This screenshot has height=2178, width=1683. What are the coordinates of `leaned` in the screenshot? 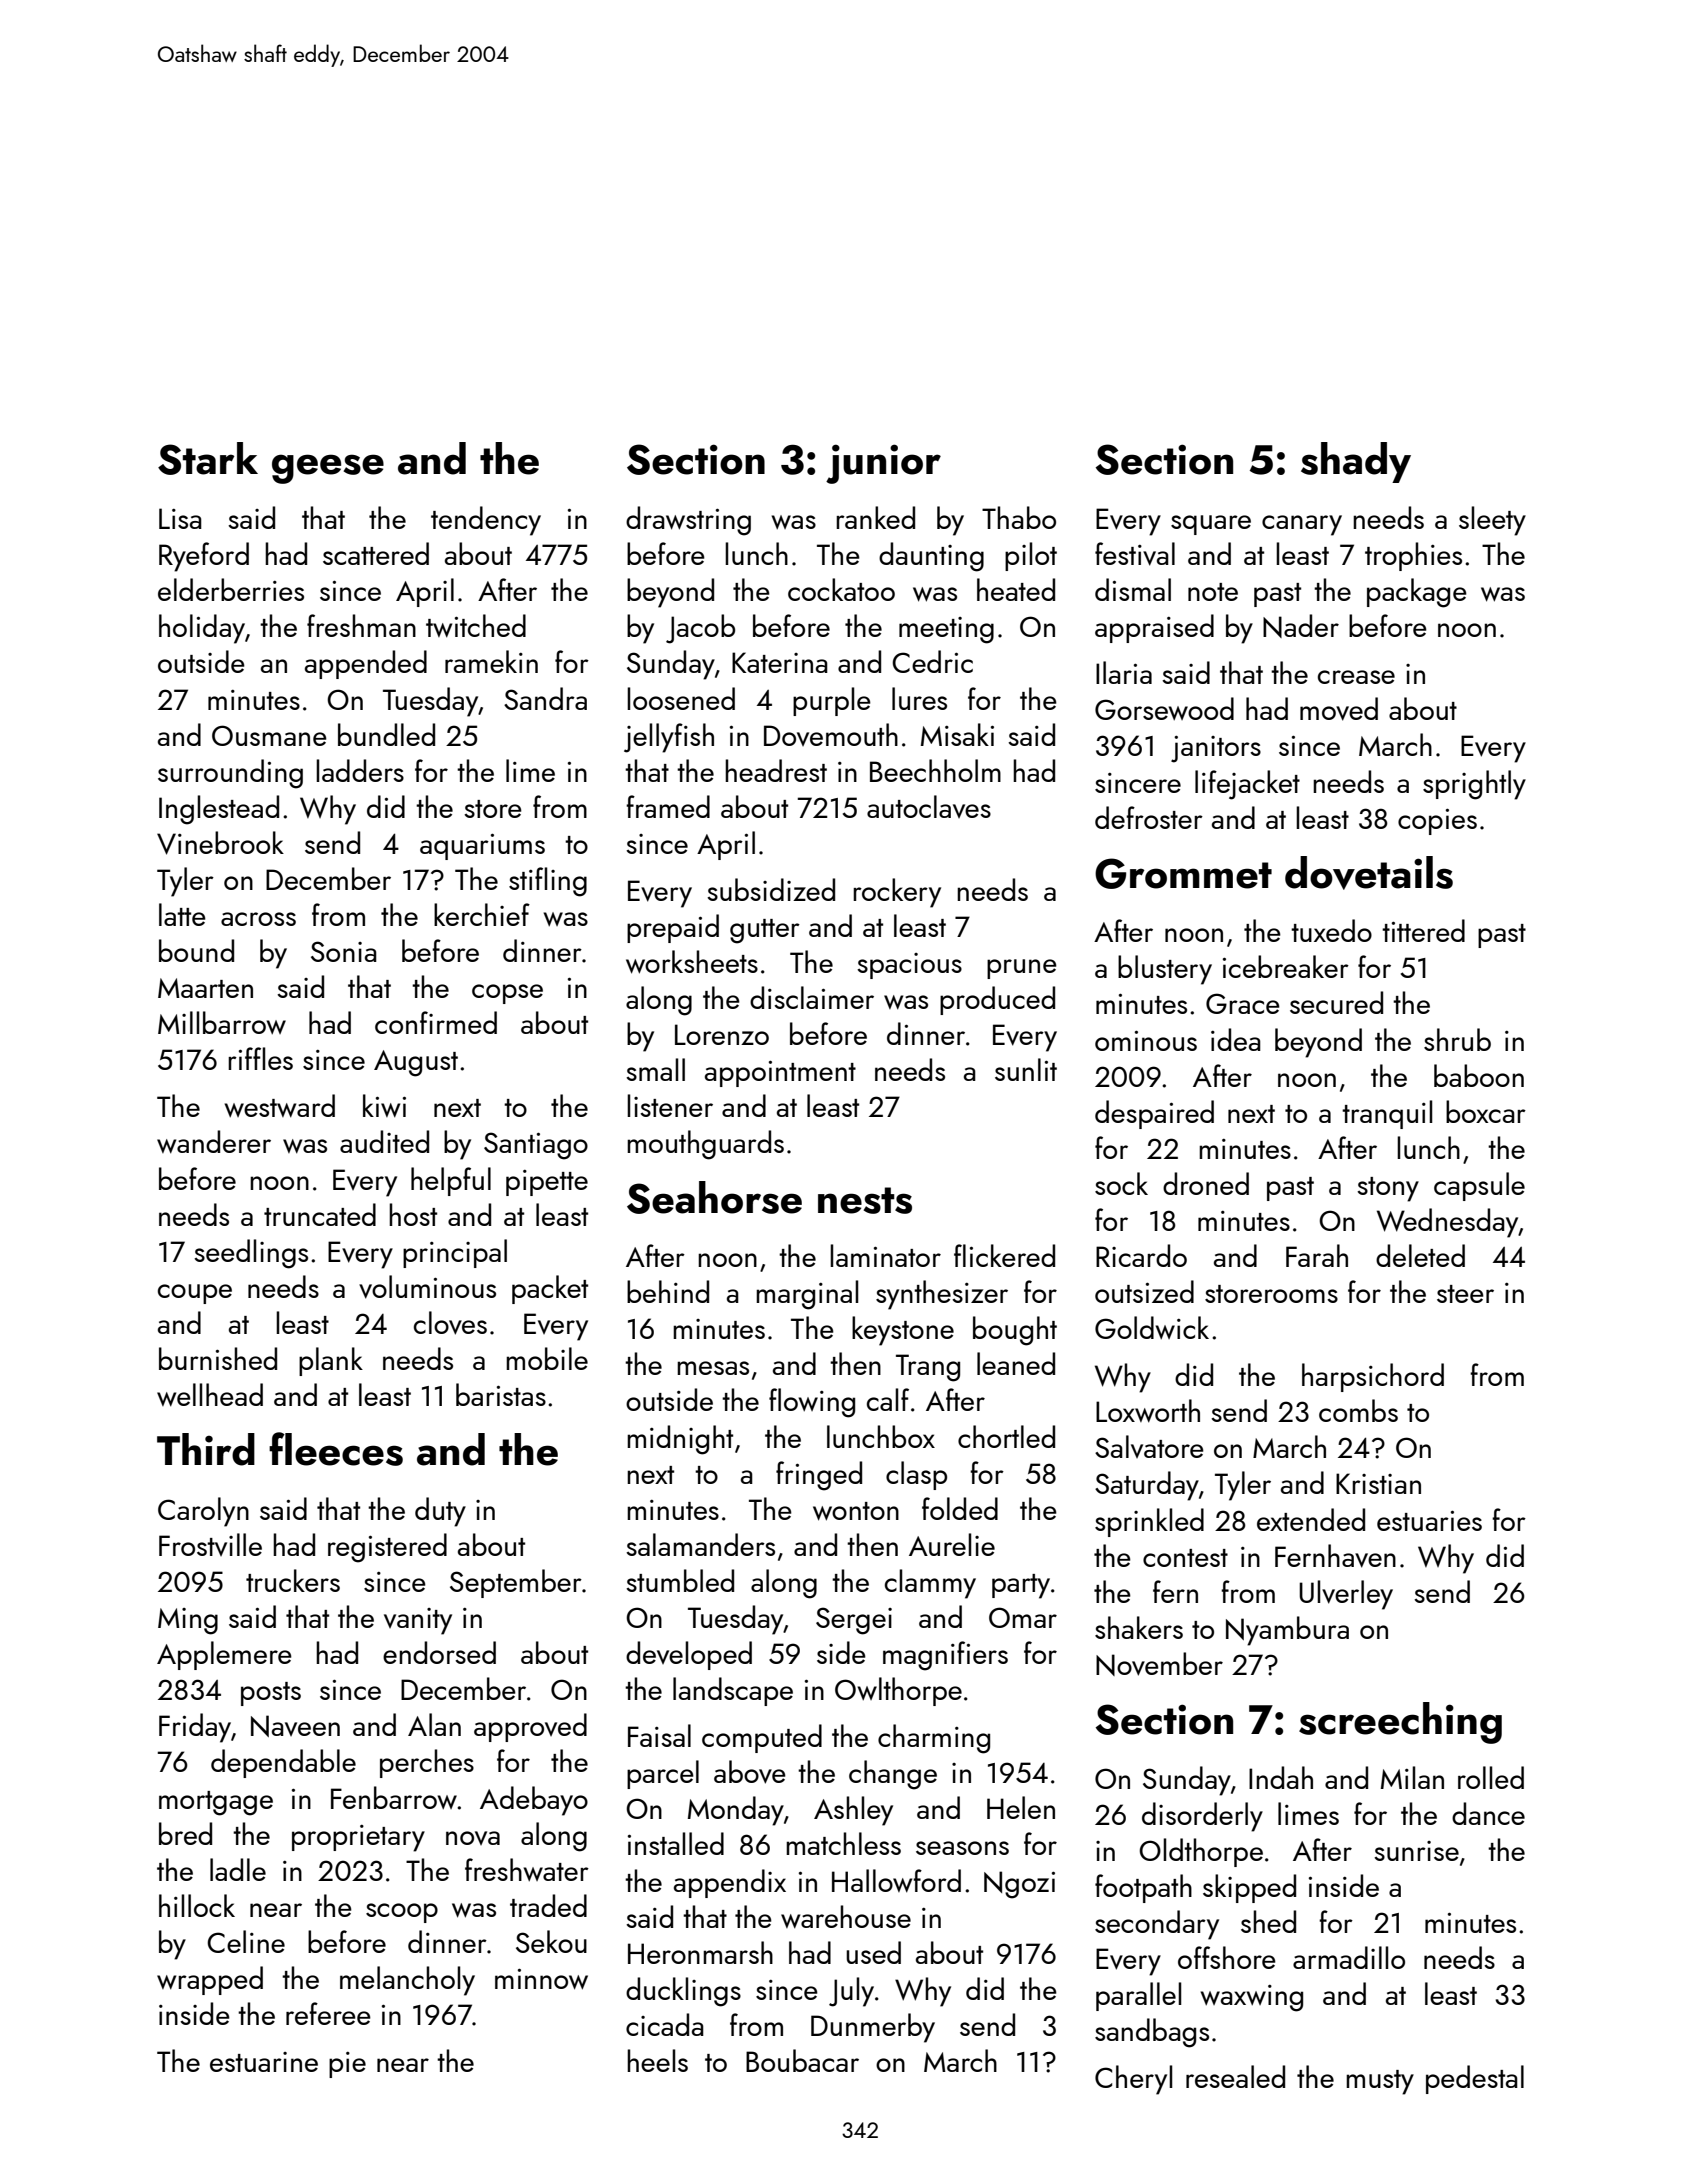 It's located at (1016, 1363).
